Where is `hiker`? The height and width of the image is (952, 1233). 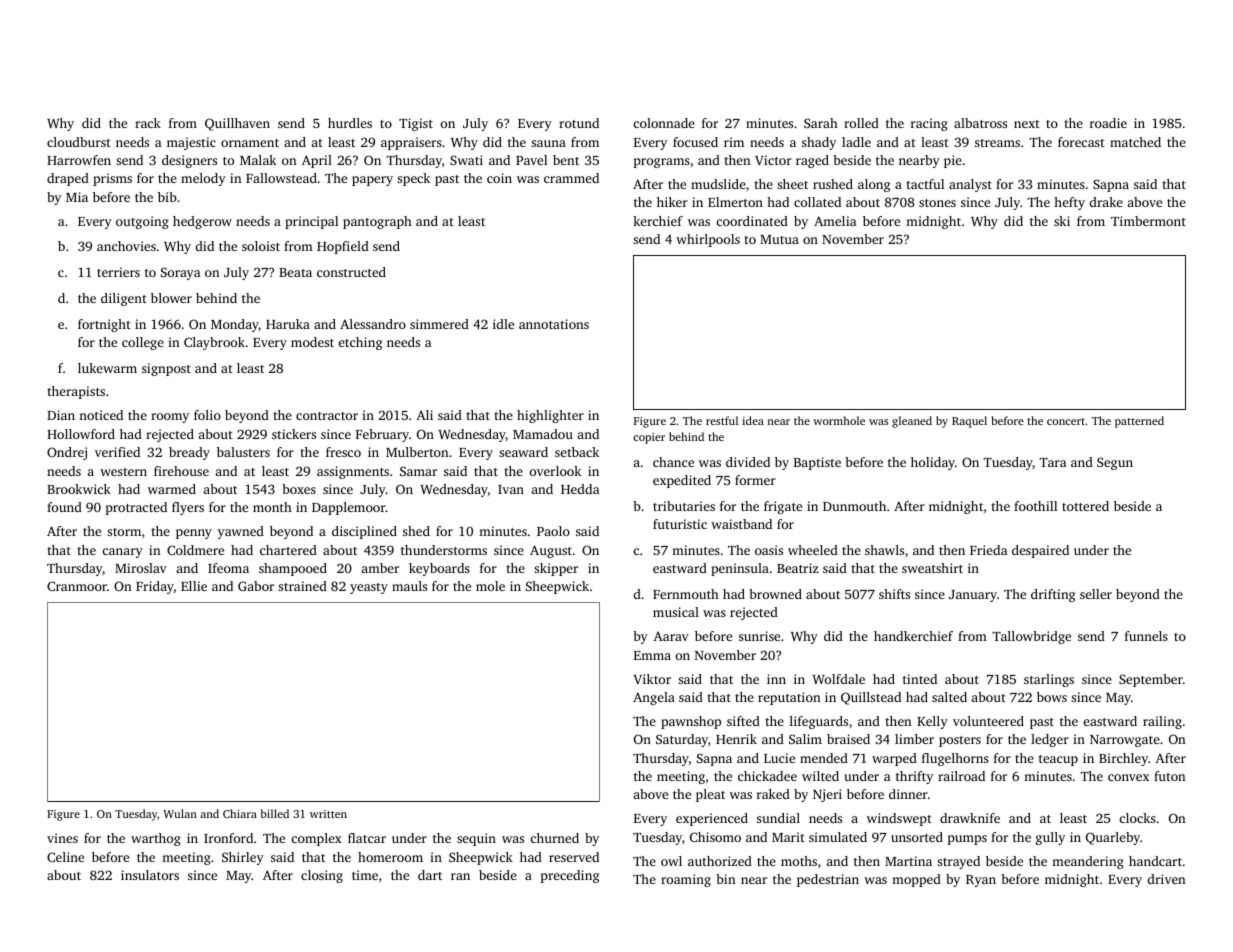
hiker is located at coordinates (672, 202).
